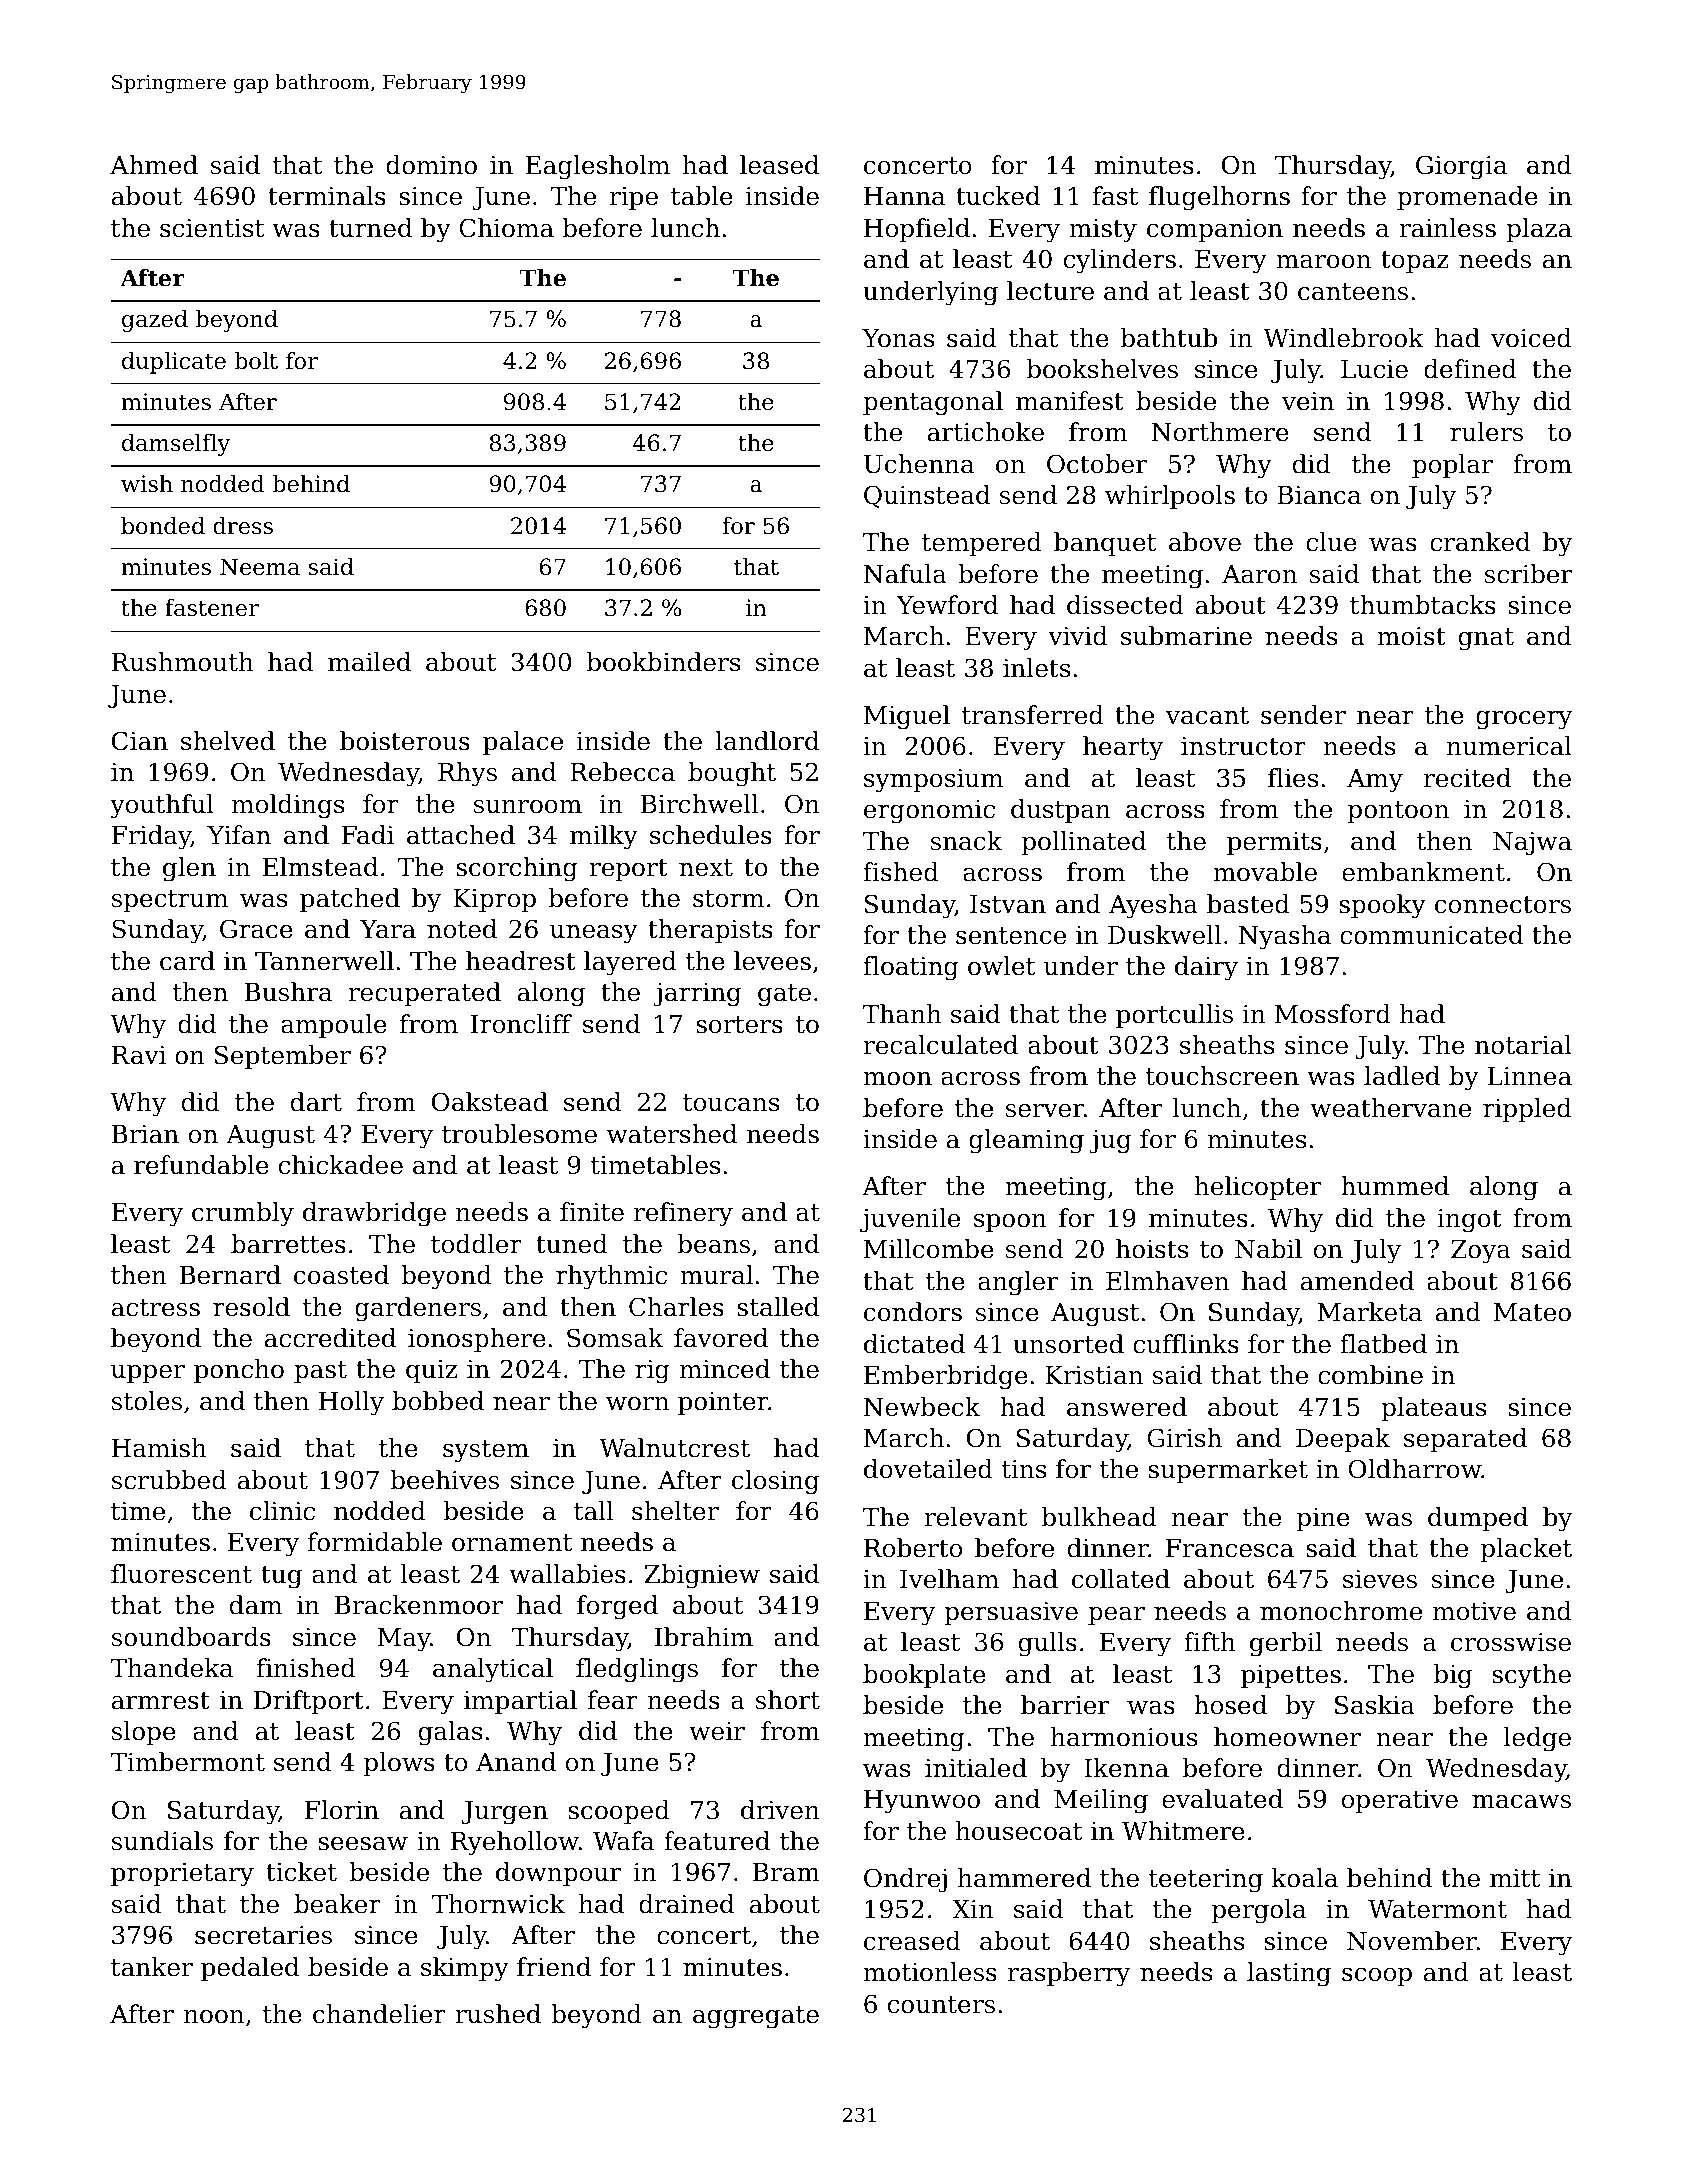  I want to click on turned, so click(370, 228).
